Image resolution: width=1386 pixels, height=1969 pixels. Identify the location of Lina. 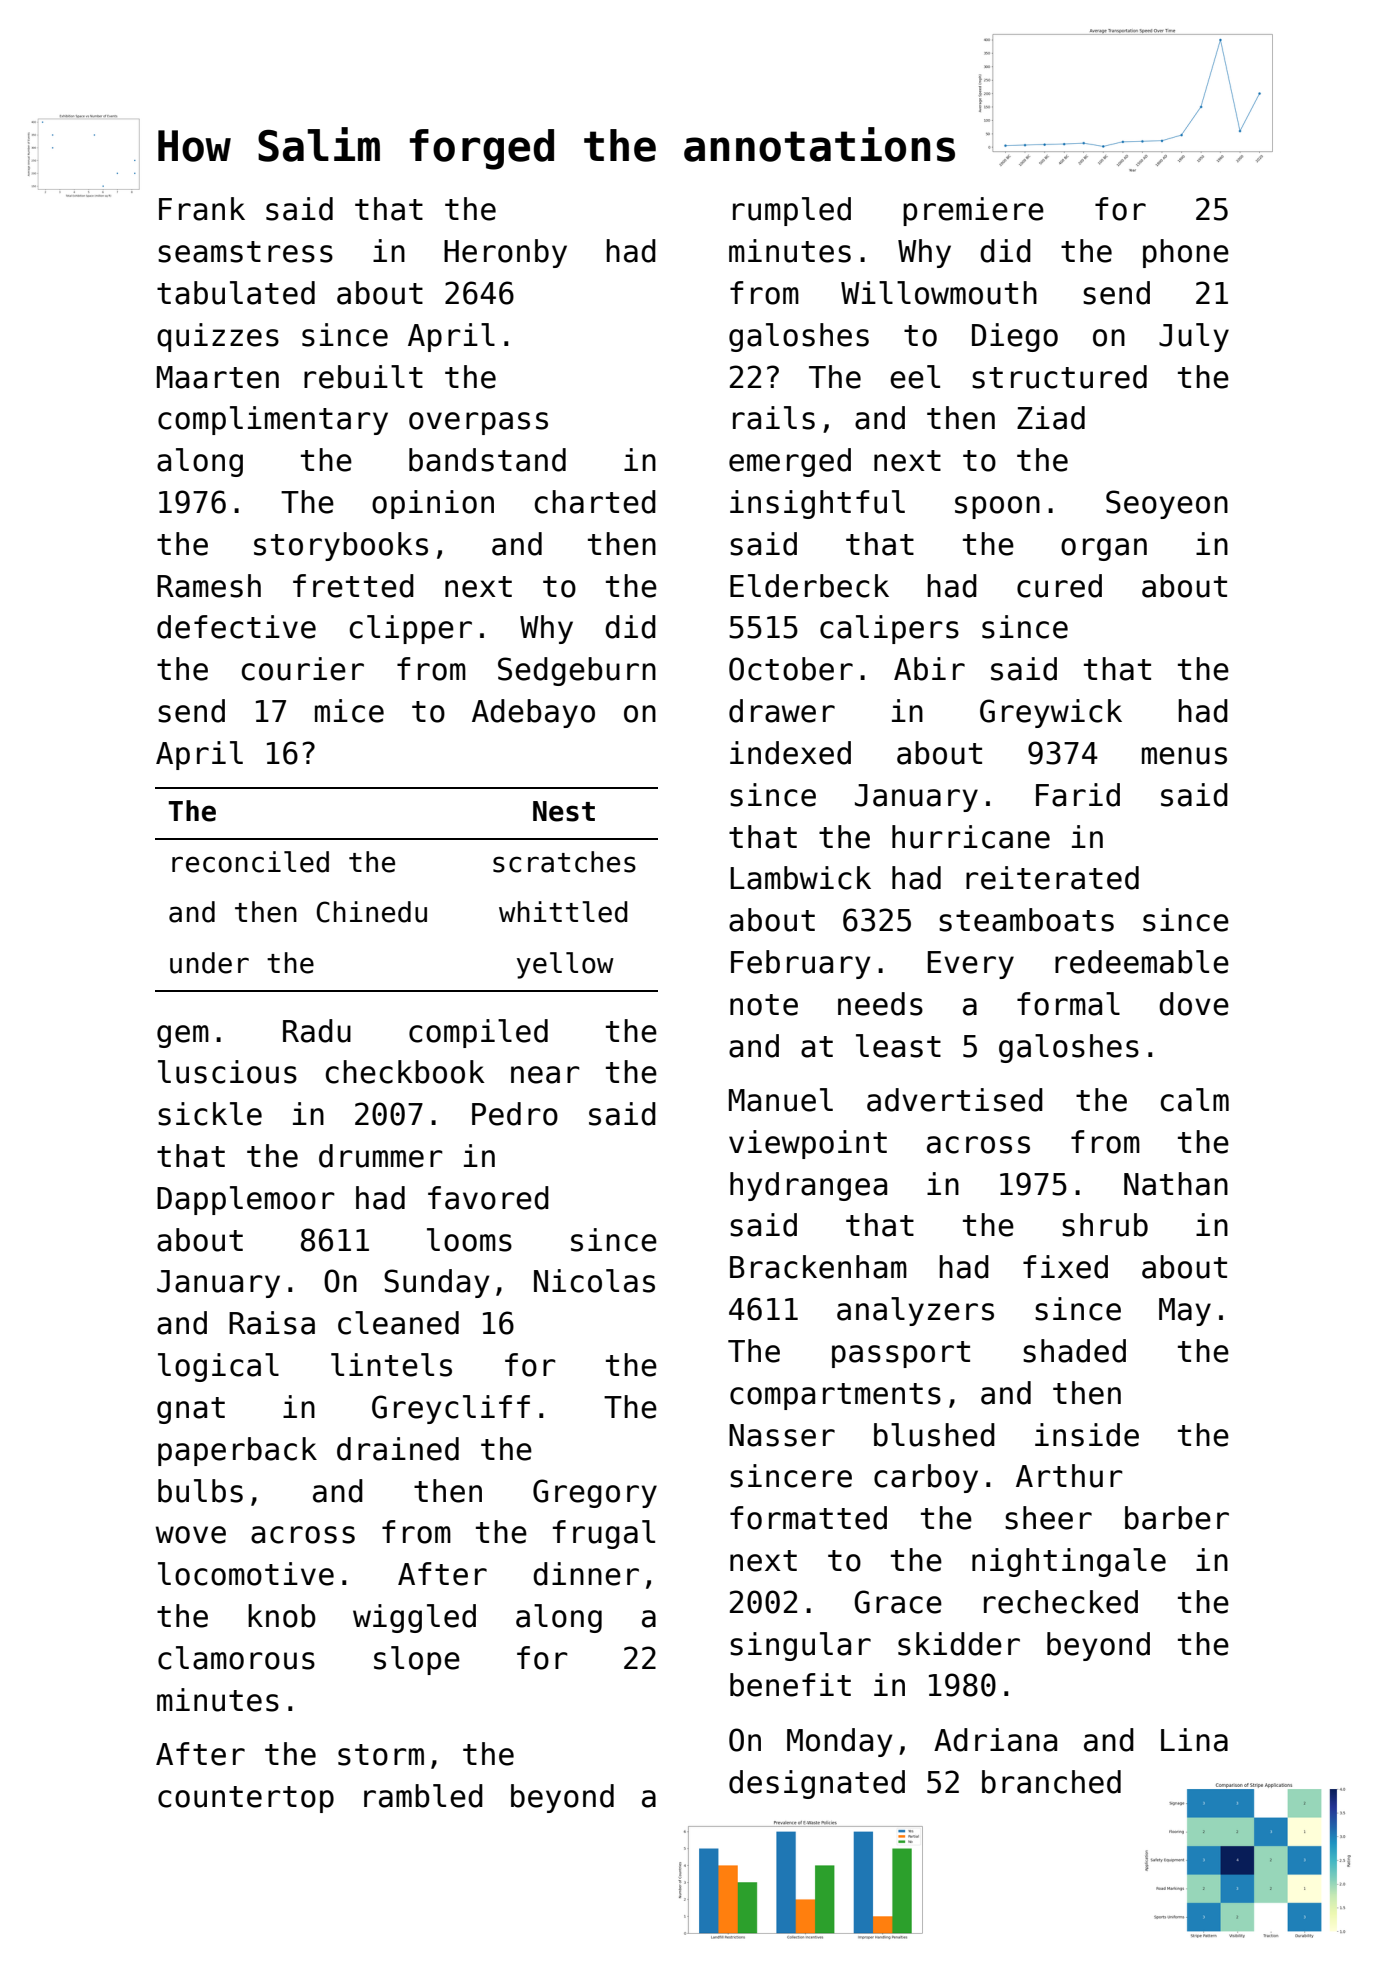
(1194, 1740).
